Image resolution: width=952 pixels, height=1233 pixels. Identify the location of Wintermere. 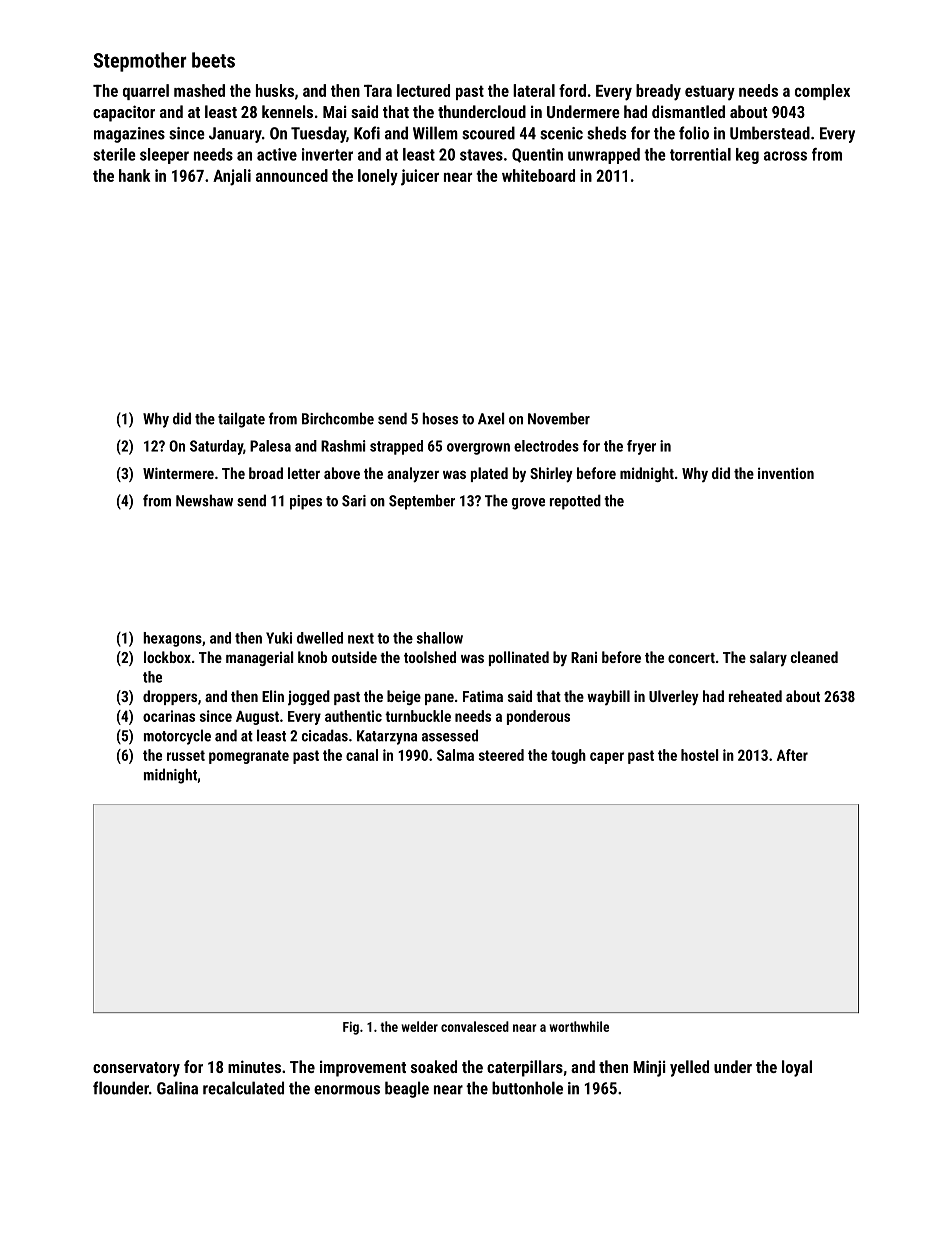
(178, 473).
